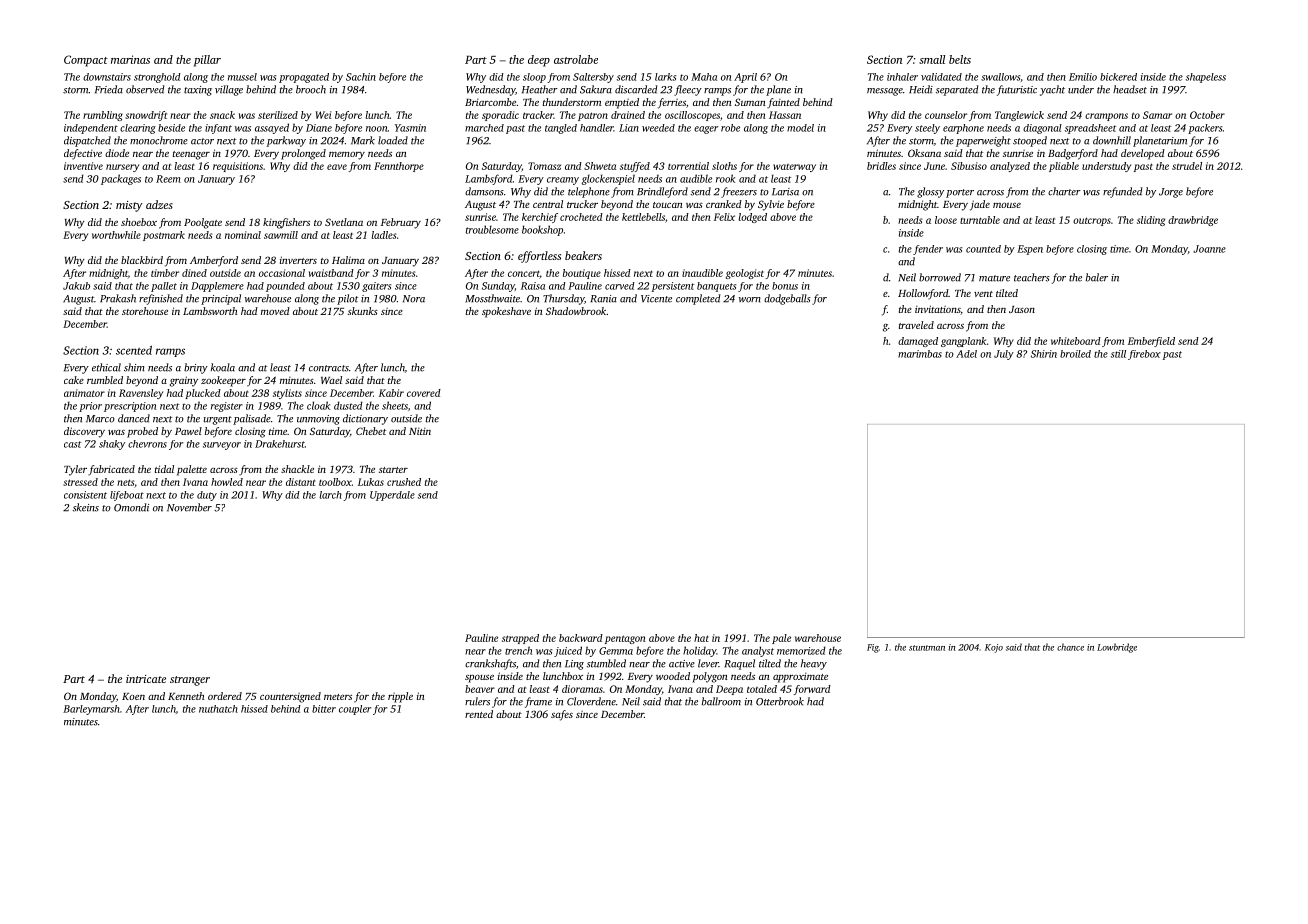  What do you see at coordinates (576, 59) in the image?
I see `astrolabe` at bounding box center [576, 59].
